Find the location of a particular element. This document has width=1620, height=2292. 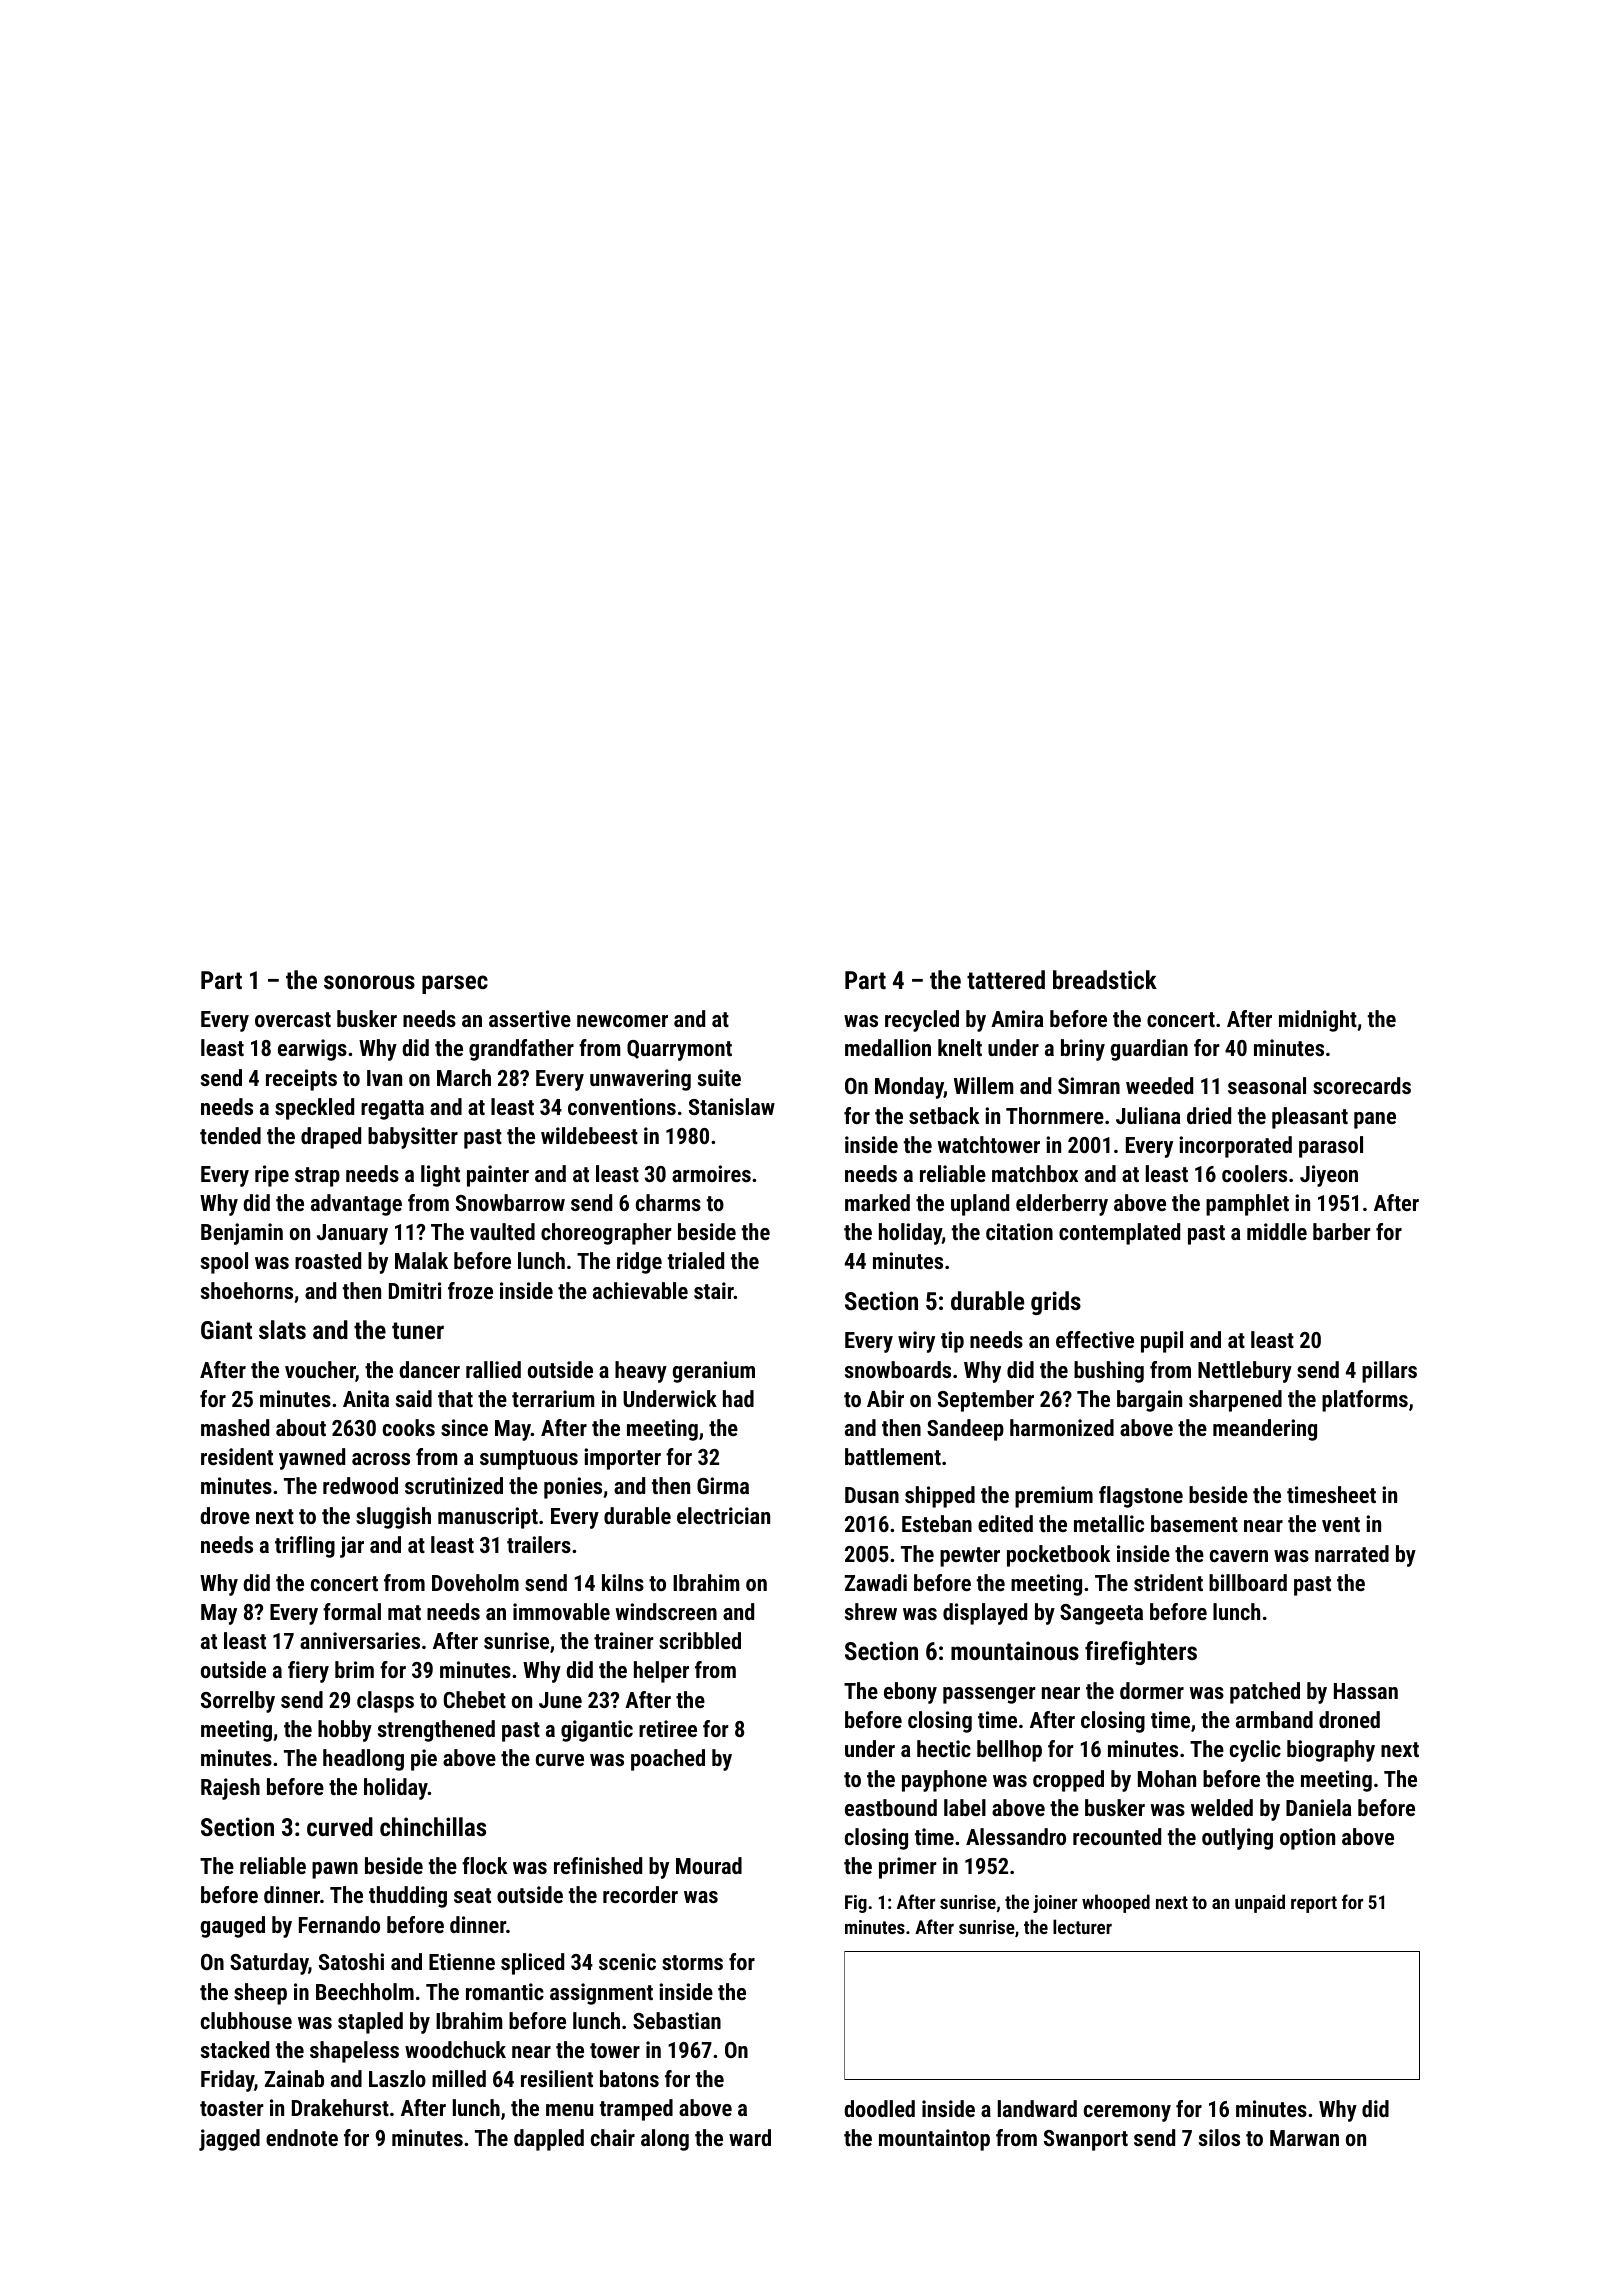

Dusan is located at coordinates (872, 1495).
